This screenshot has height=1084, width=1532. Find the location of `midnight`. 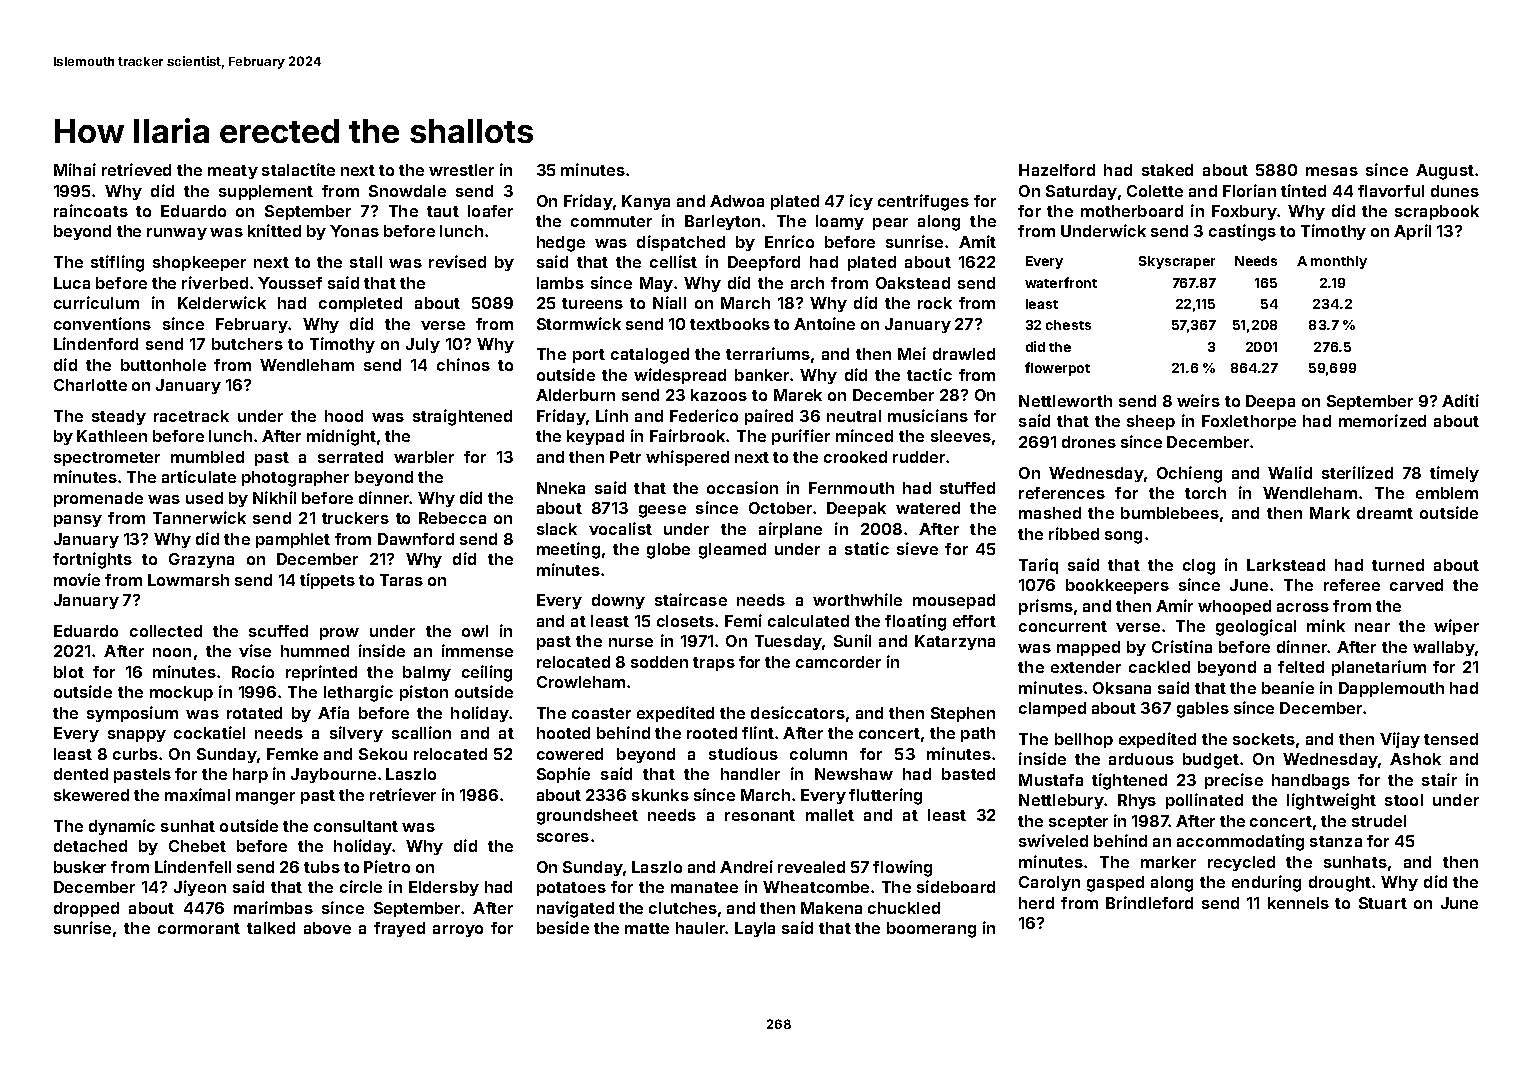

midnight is located at coordinates (341, 437).
